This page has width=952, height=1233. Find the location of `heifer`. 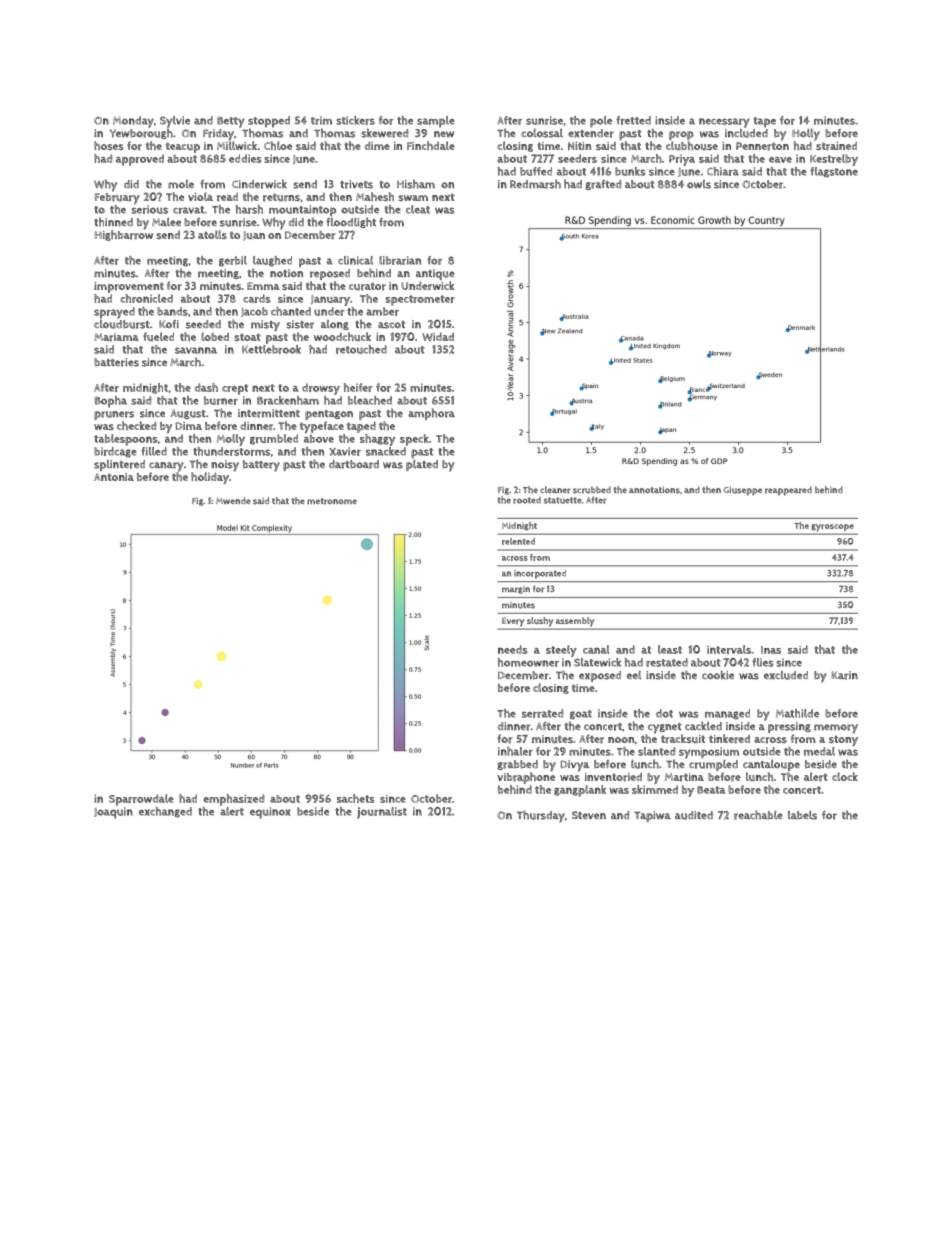

heifer is located at coordinates (358, 387).
